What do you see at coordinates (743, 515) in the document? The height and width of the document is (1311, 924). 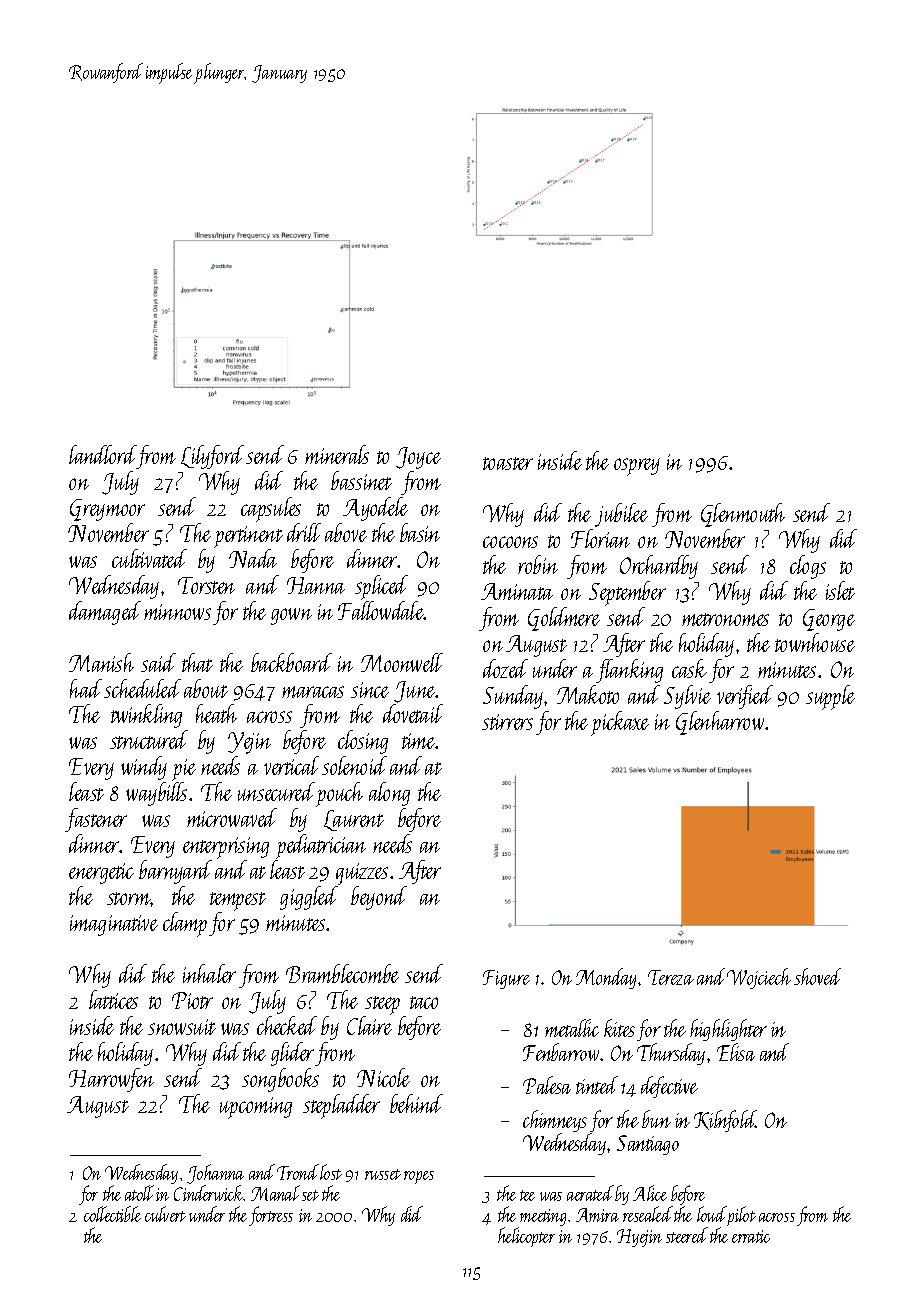 I see `Glenmouth` at bounding box center [743, 515].
